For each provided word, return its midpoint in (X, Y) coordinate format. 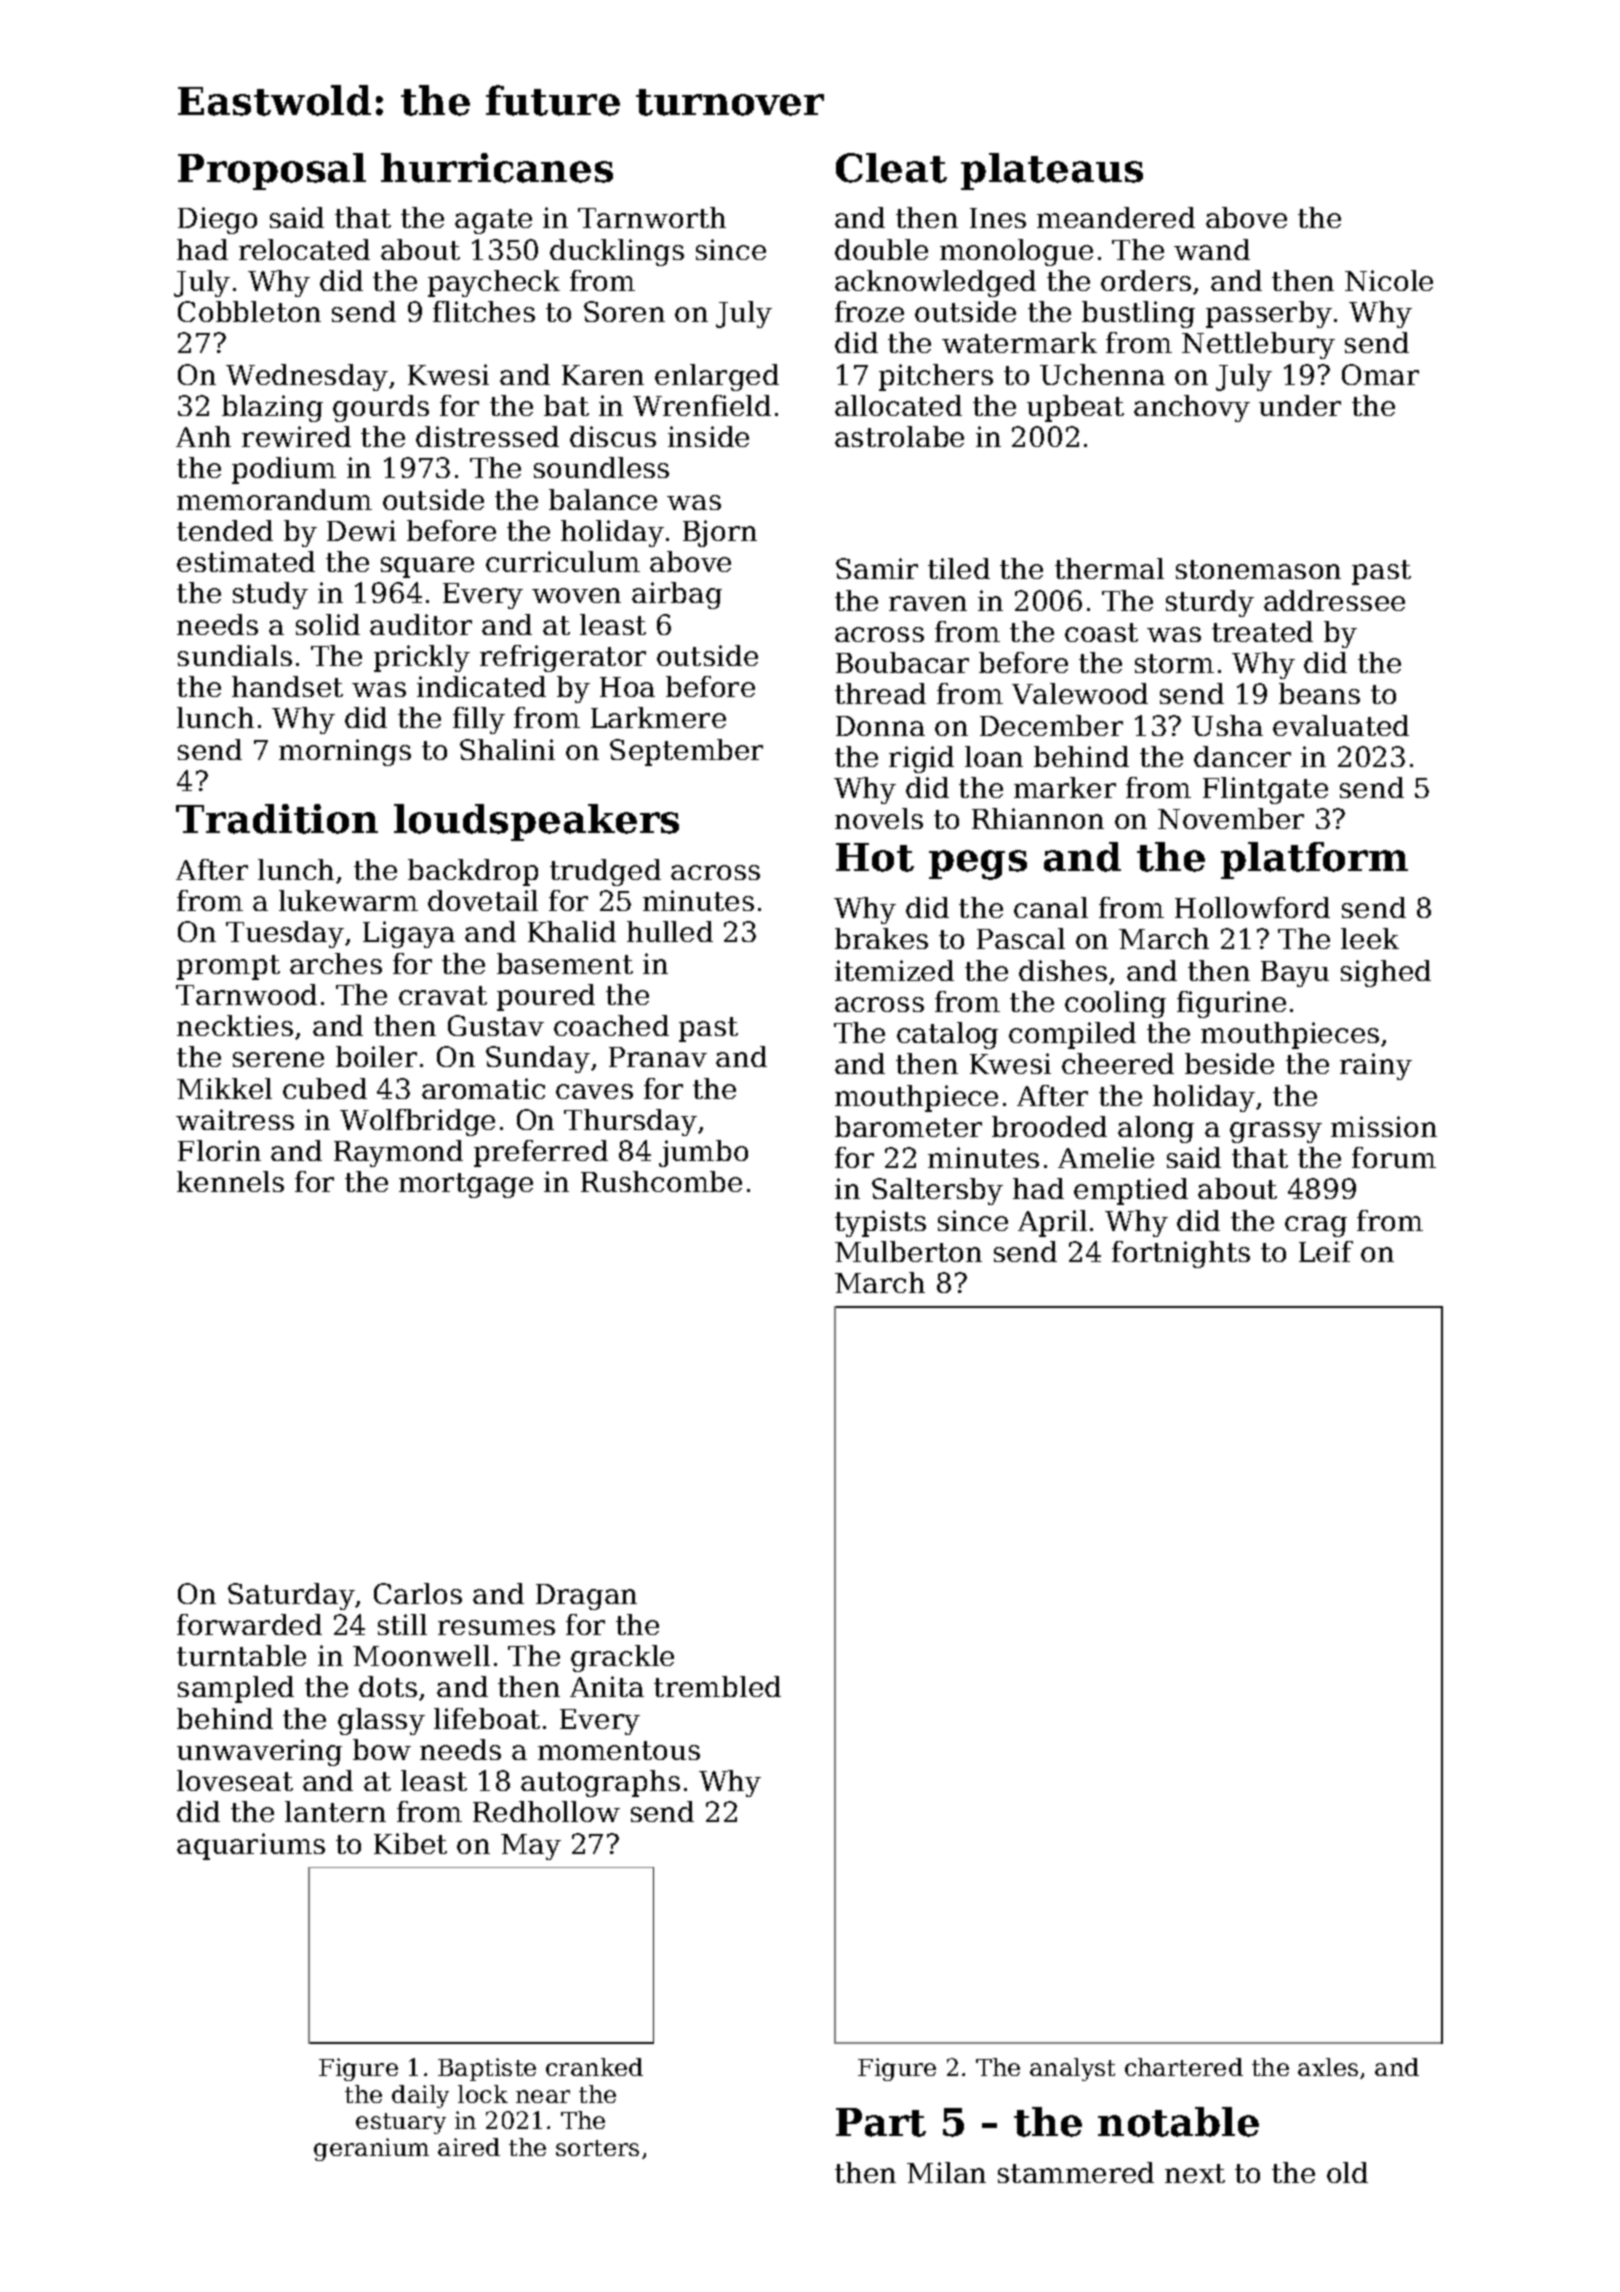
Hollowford (1252, 907)
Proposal (272, 171)
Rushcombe (661, 1181)
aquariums (251, 1846)
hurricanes (497, 168)
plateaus (1052, 171)
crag (1316, 1226)
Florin (219, 1150)
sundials (235, 655)
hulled (670, 931)
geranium (371, 2149)
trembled (717, 1686)
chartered (1184, 2067)
